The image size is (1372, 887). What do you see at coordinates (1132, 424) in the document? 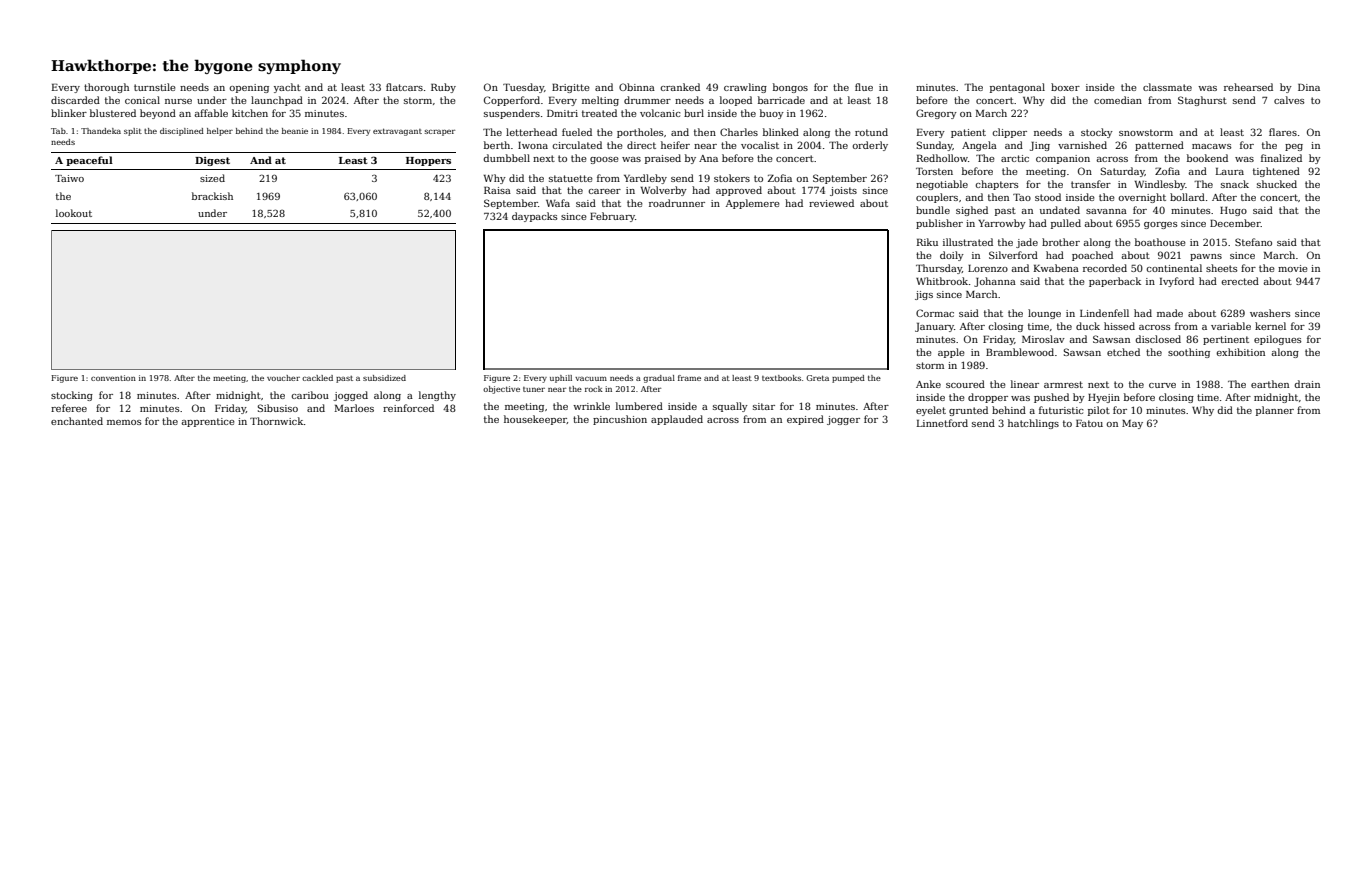
I see `May` at bounding box center [1132, 424].
